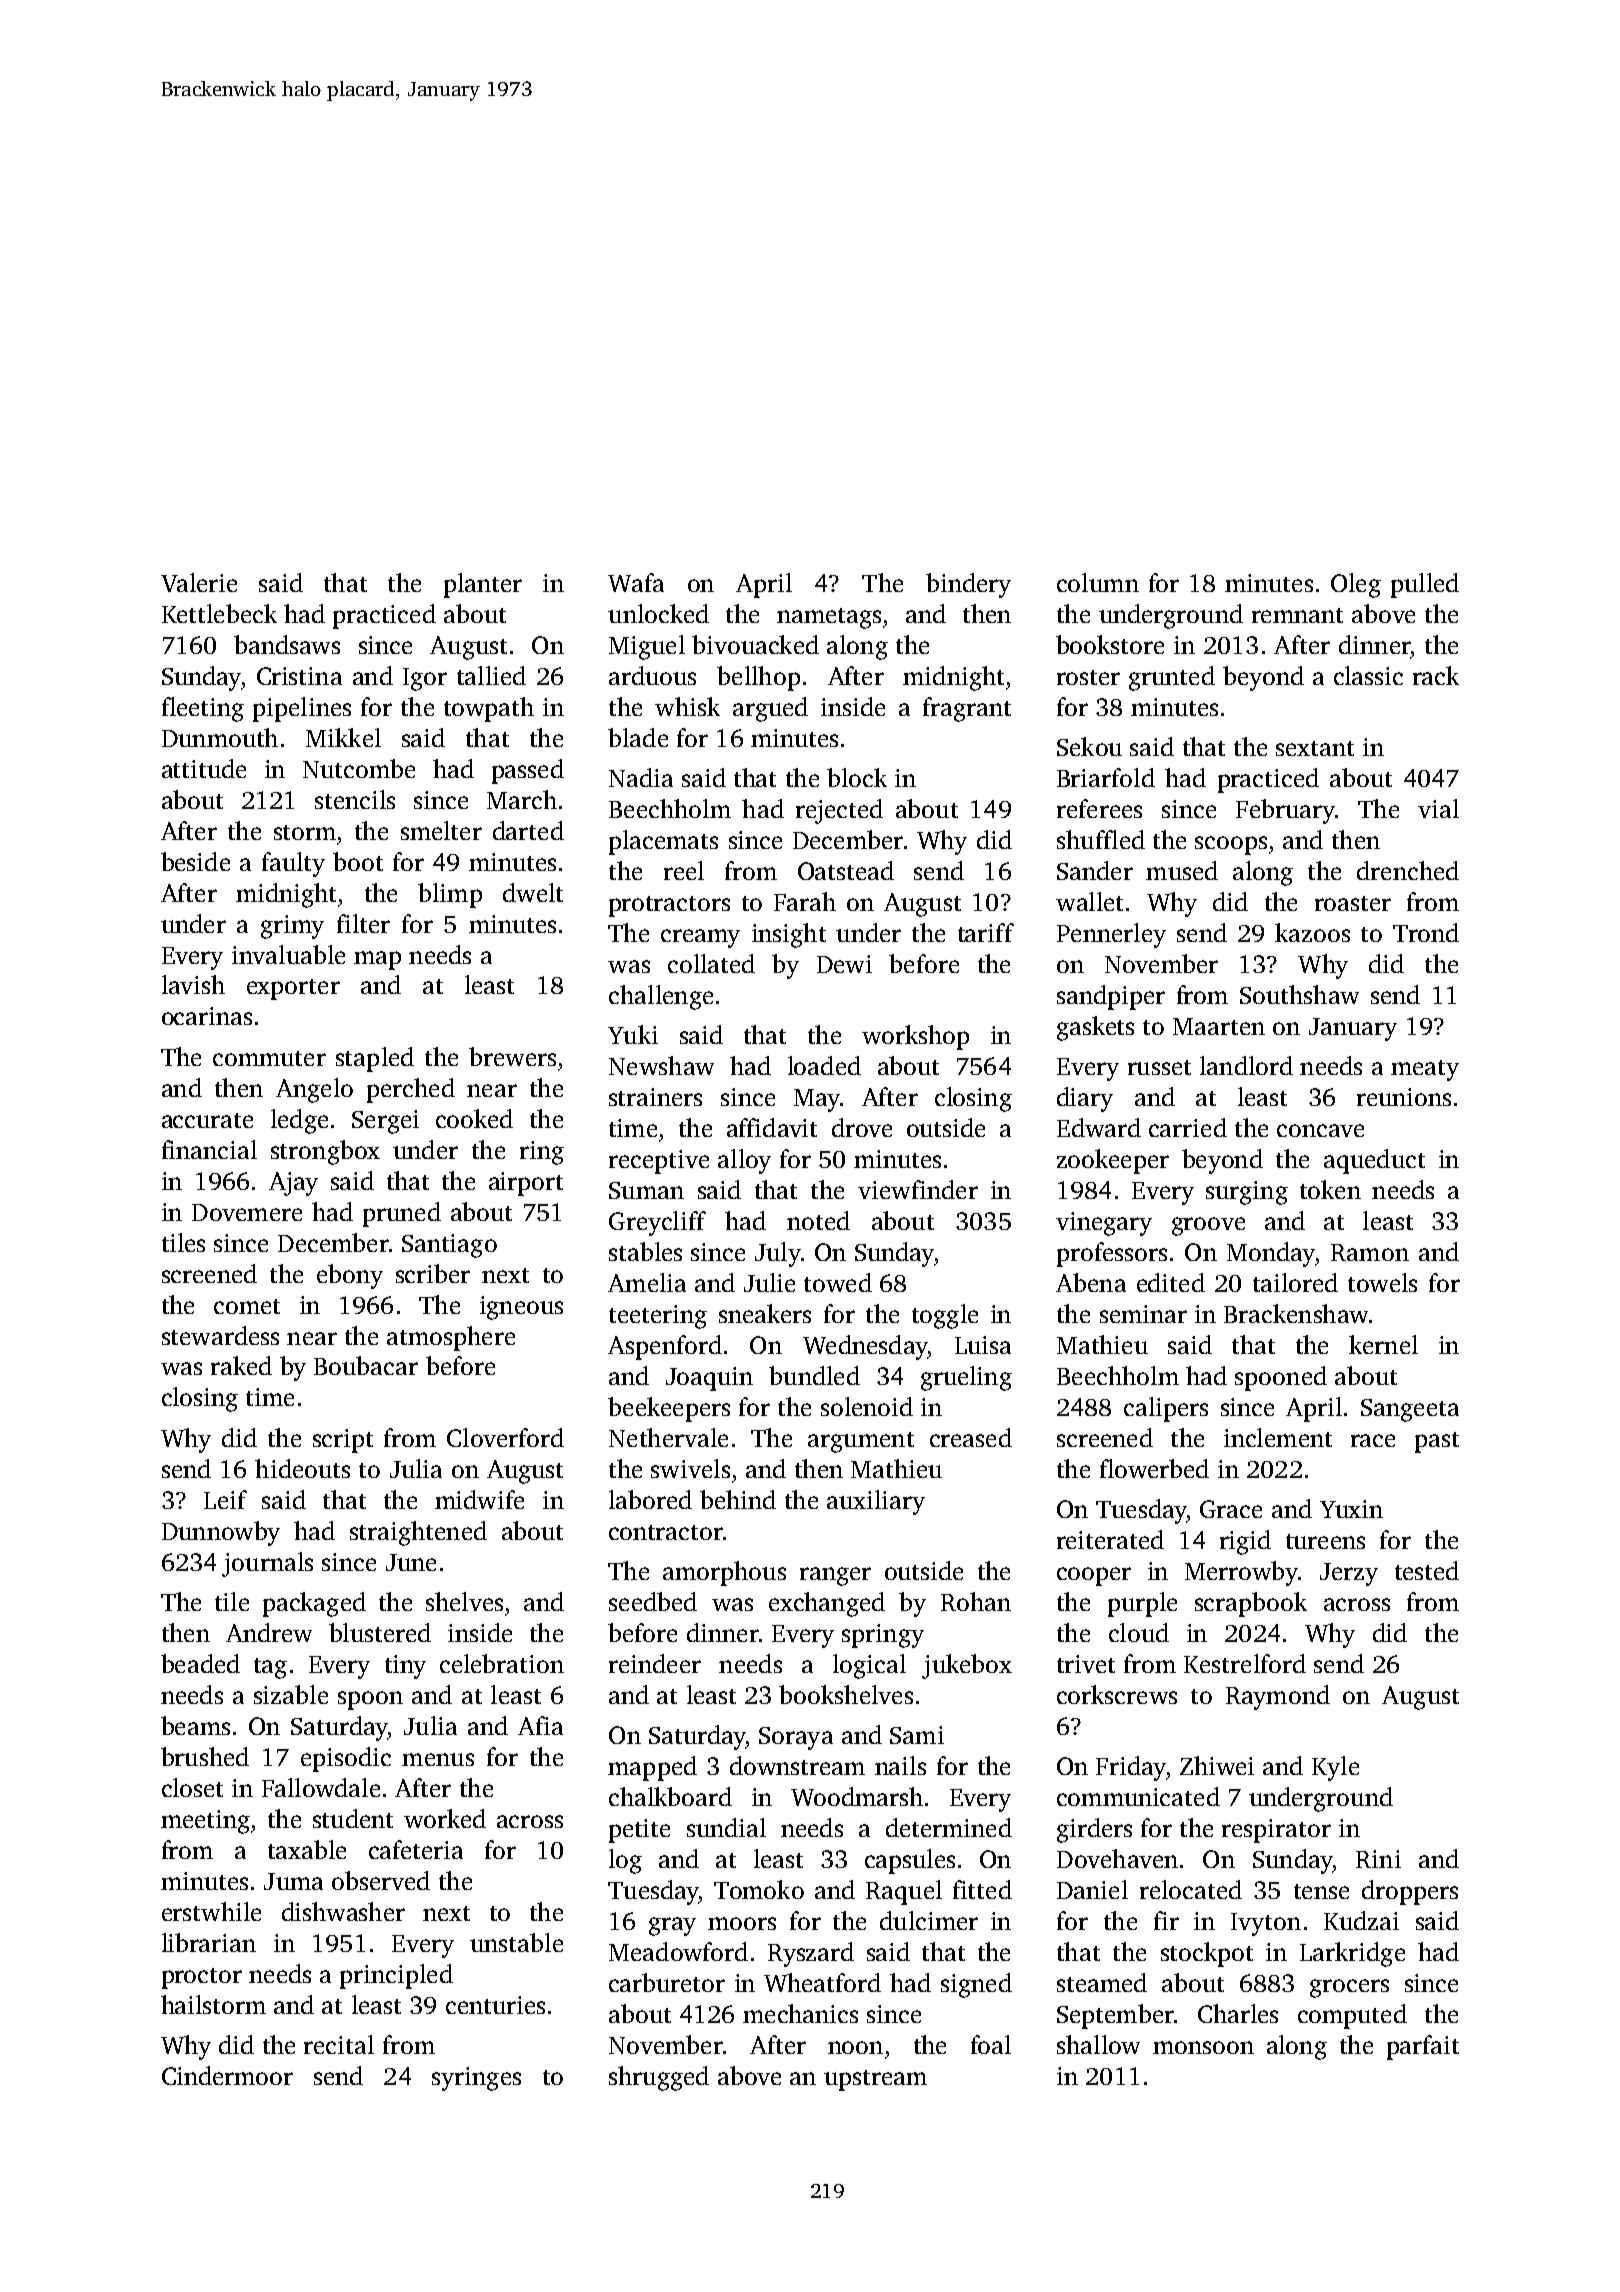  I want to click on Cristina, so click(299, 676).
